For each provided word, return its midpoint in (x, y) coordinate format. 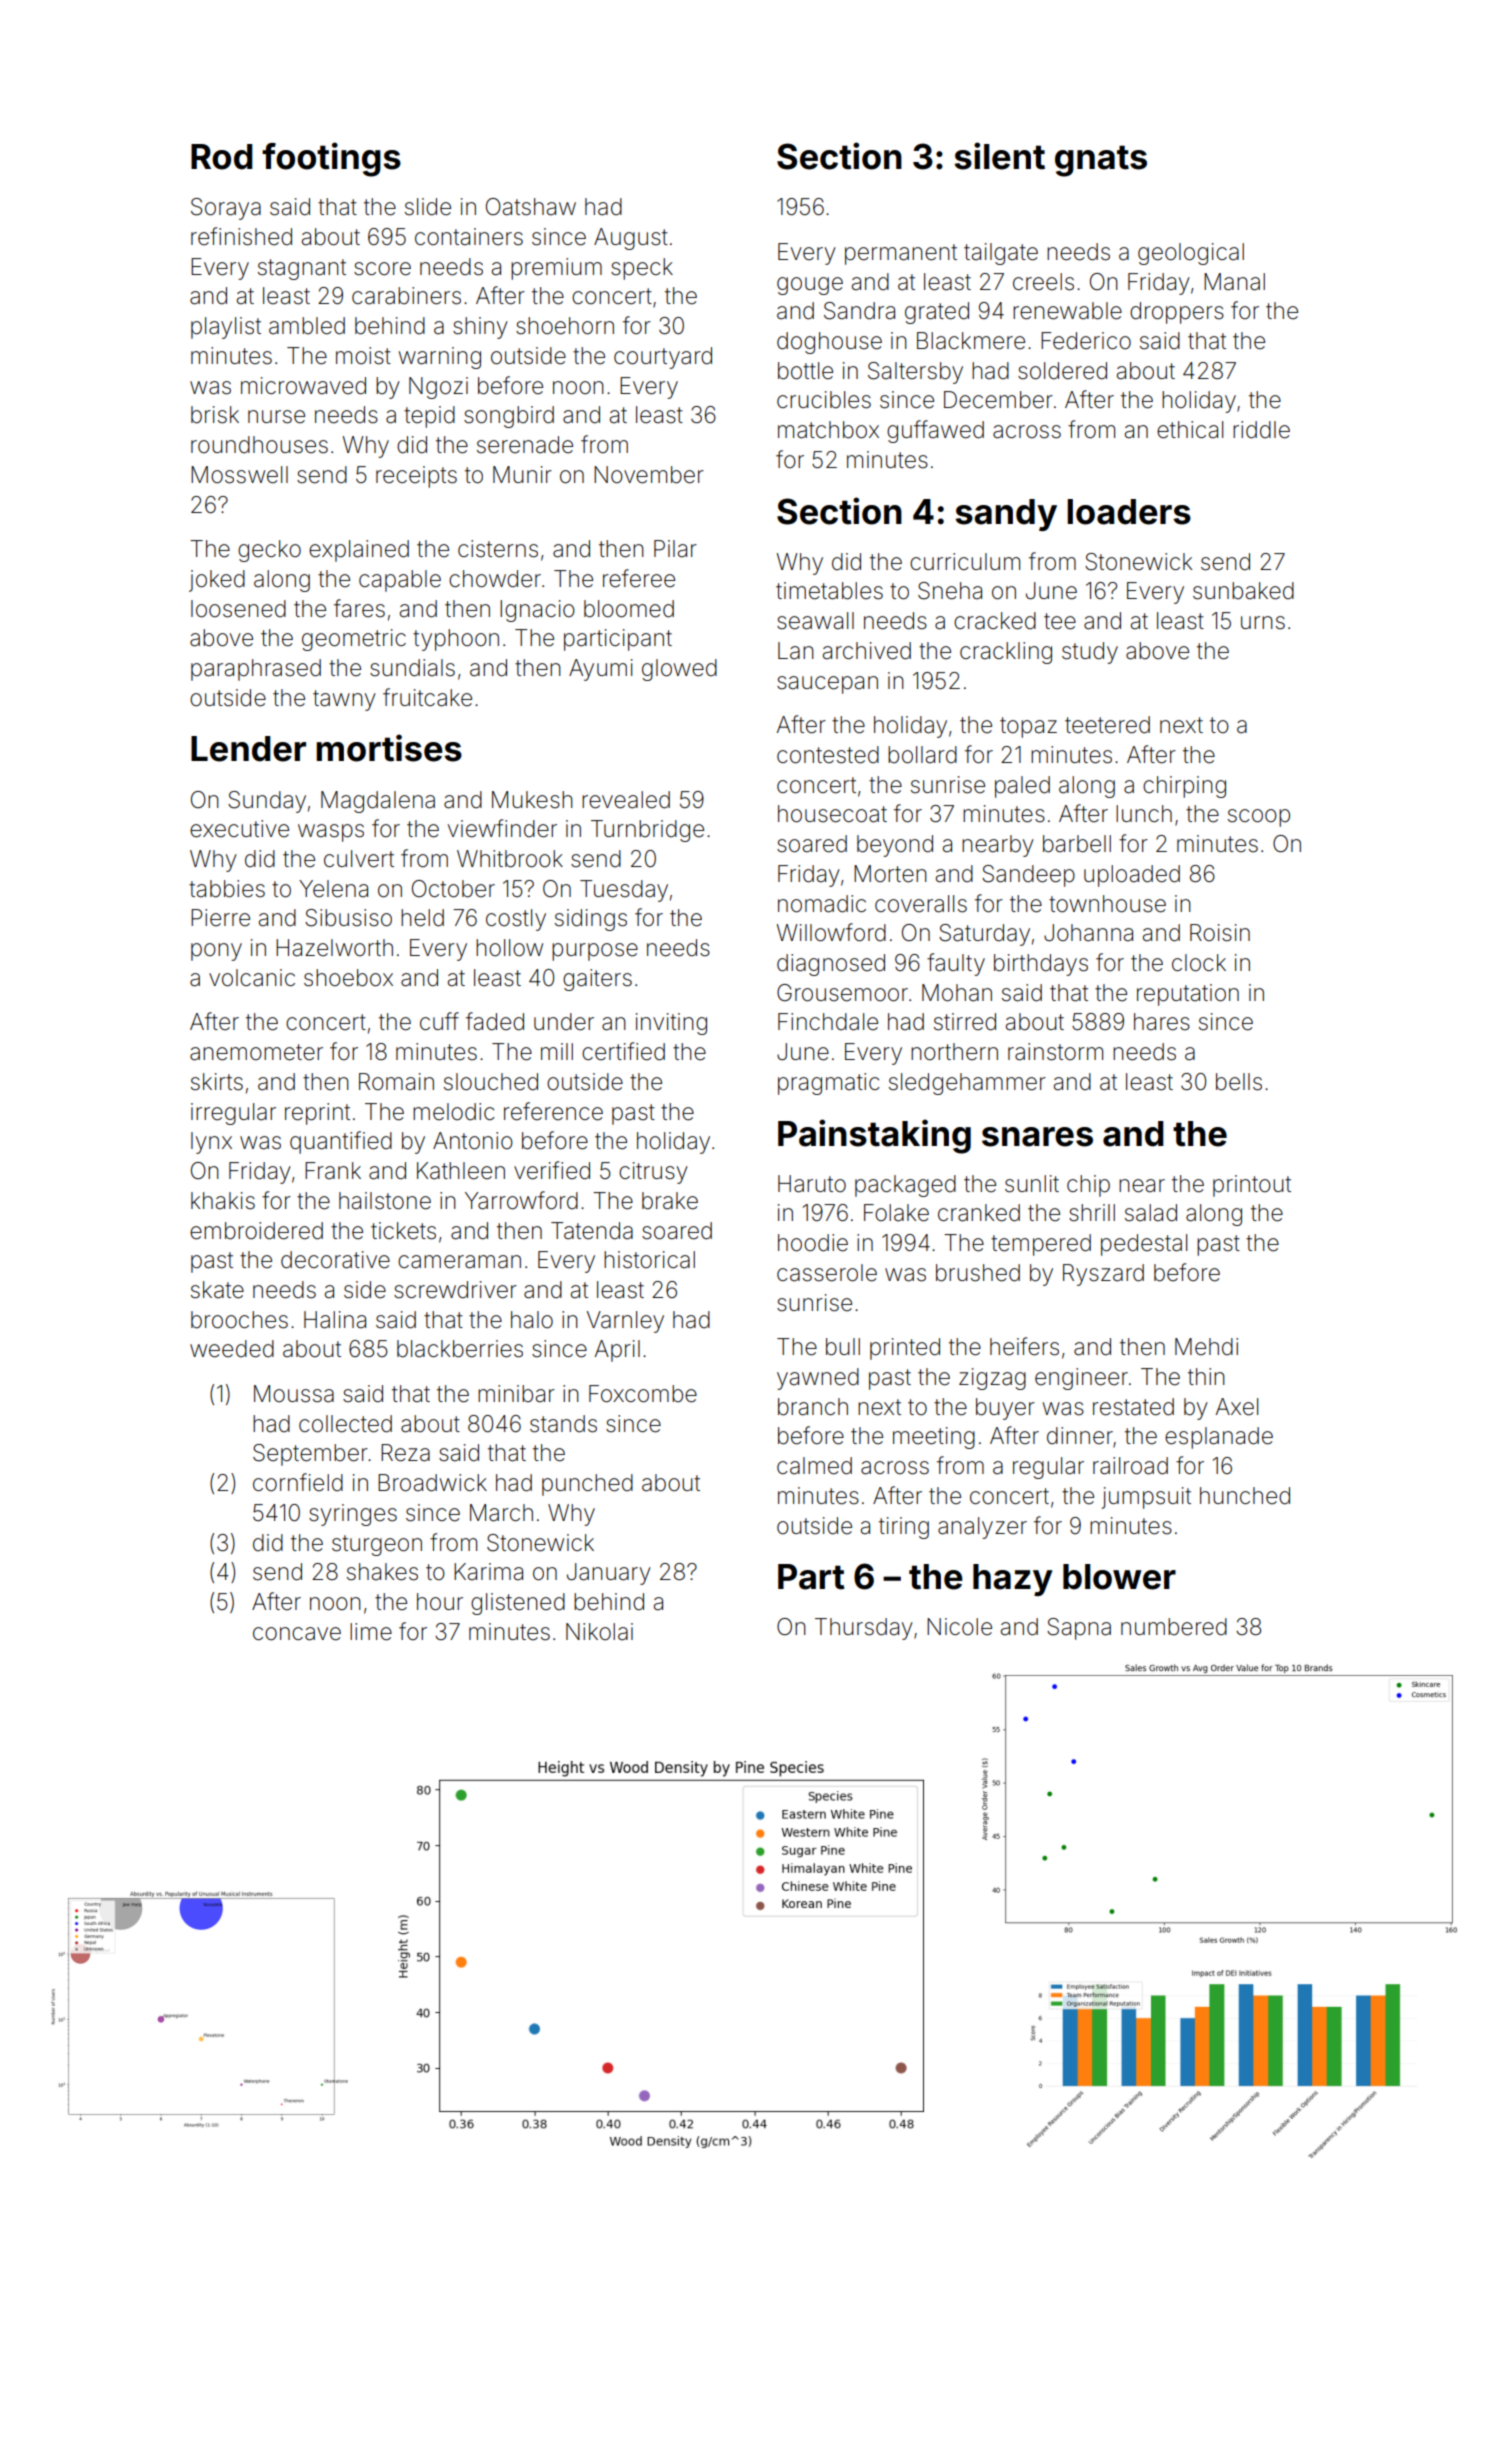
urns (1263, 623)
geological (1191, 254)
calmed (814, 1466)
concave (297, 1634)
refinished (241, 236)
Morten (890, 874)
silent (999, 156)
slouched (491, 1082)
